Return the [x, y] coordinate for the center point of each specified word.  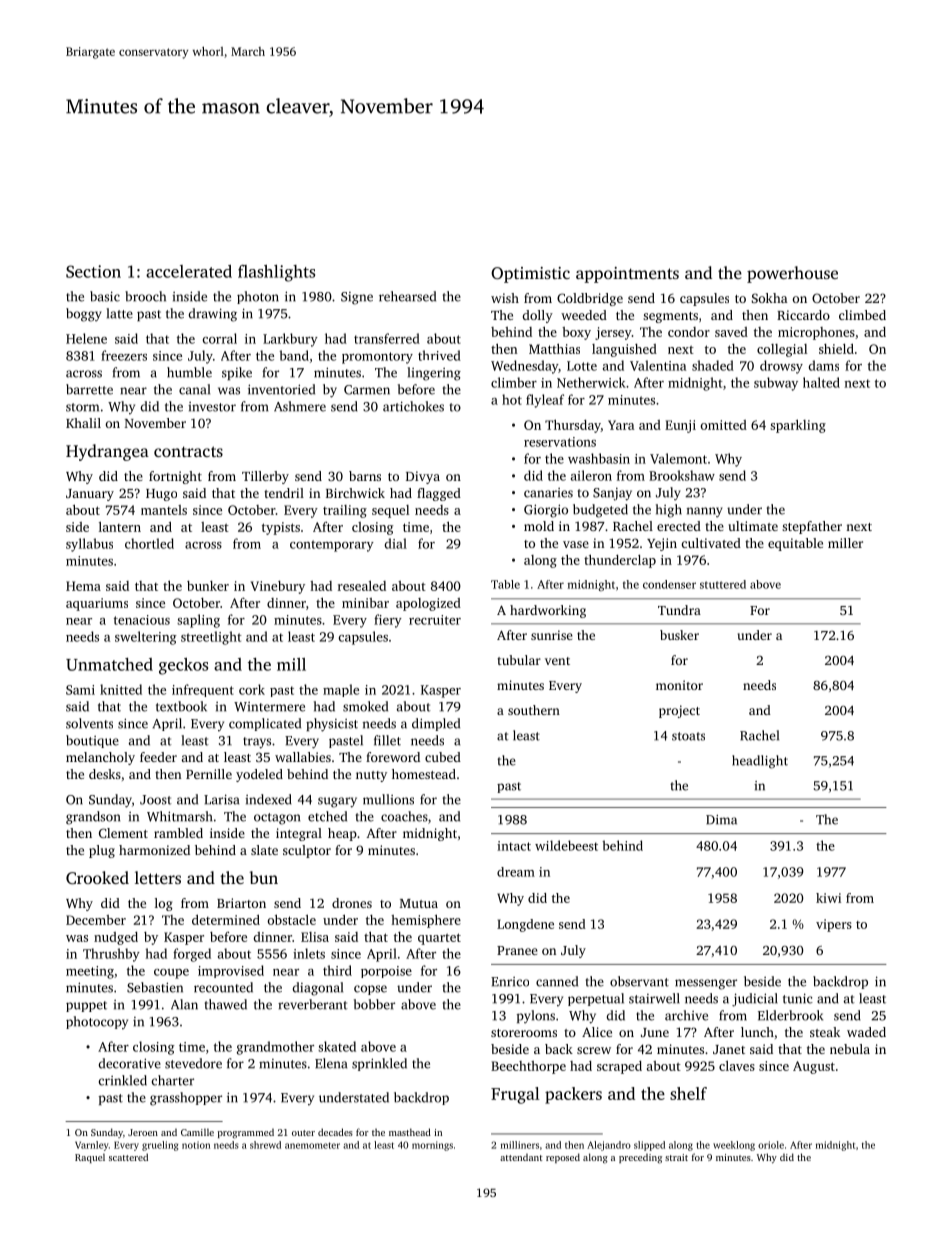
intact [514, 846]
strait [676, 1157]
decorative [130, 1063]
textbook [181, 706]
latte [120, 313]
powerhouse [792, 274]
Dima [721, 820]
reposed [563, 1158]
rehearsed [407, 296]
